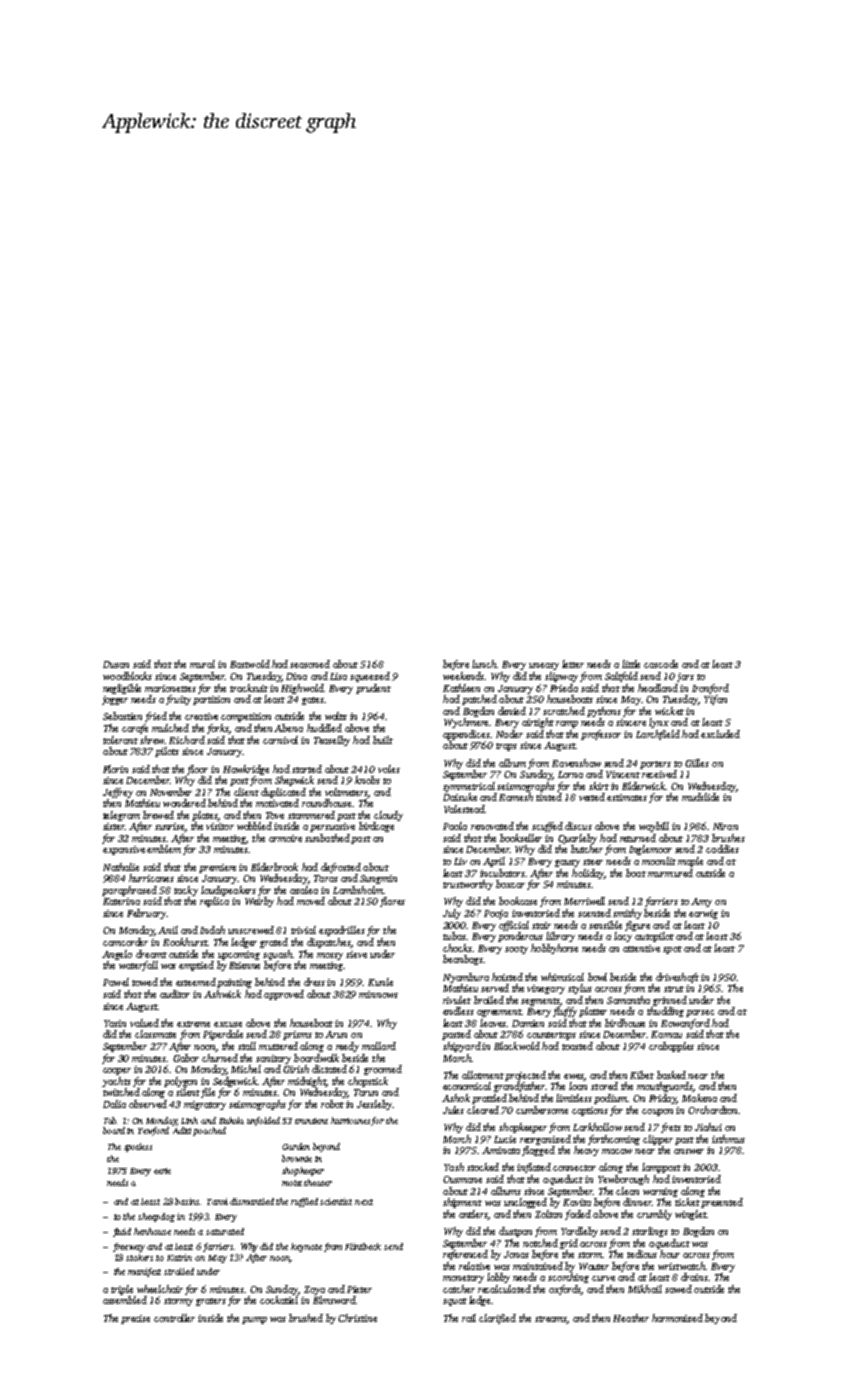 The width and height of the document is (849, 1400). Describe the element at coordinates (363, 1246) in the document. I see `Flintbeck` at that location.
